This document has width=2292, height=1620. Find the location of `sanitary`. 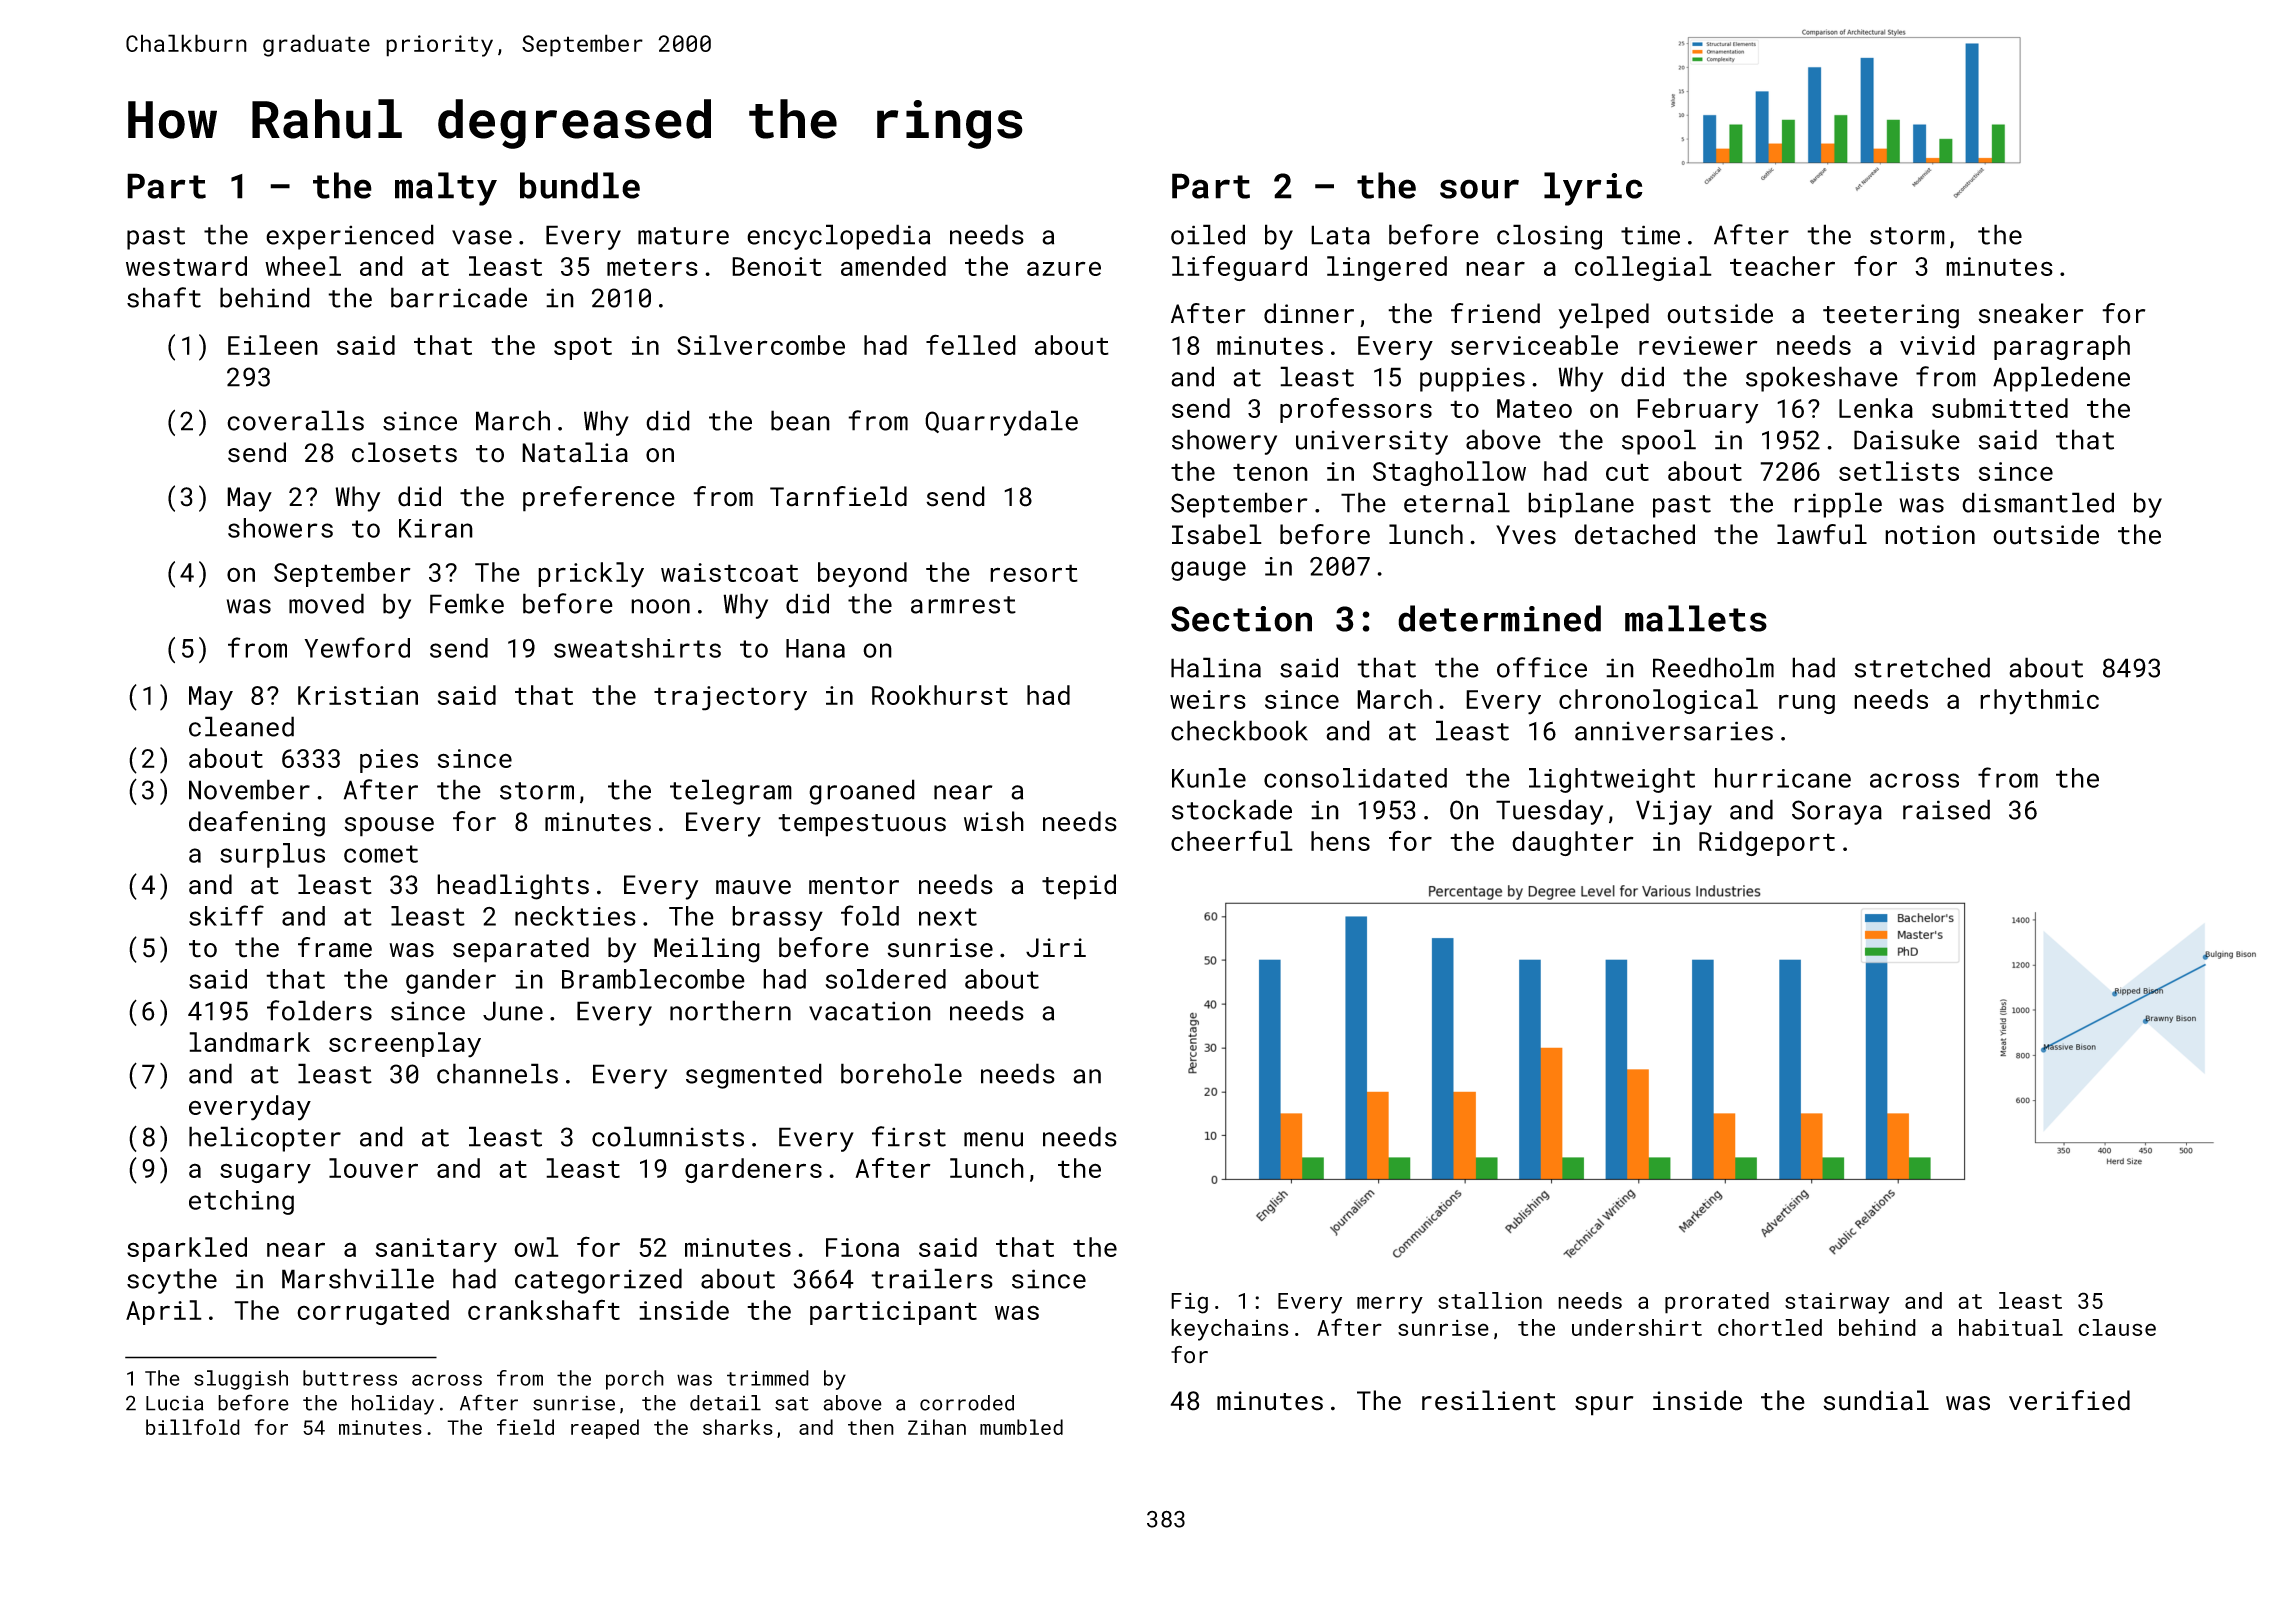

sanitary is located at coordinates (436, 1250).
